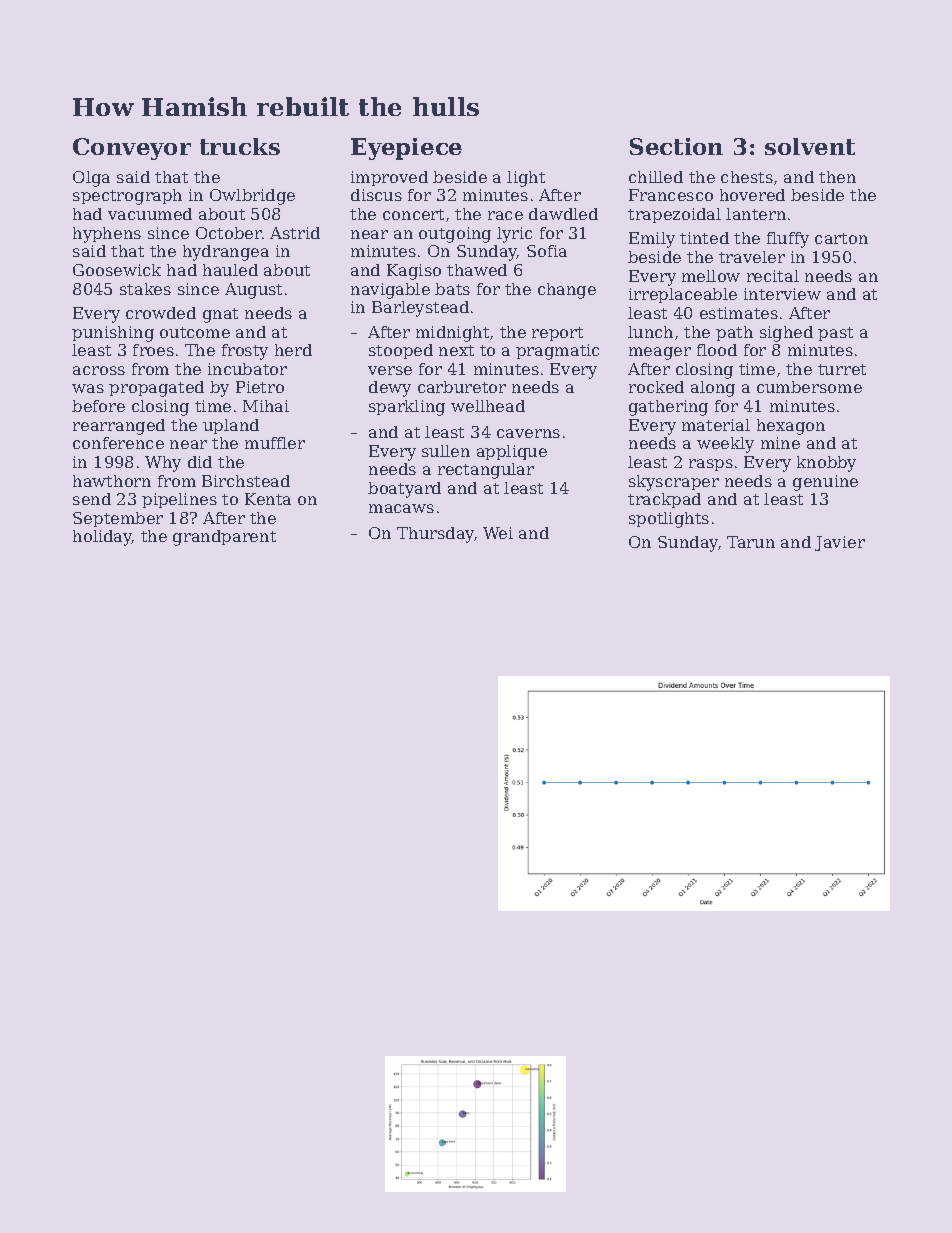 This image has height=1233, width=952. Describe the element at coordinates (528, 433) in the image. I see `caverns` at that location.
